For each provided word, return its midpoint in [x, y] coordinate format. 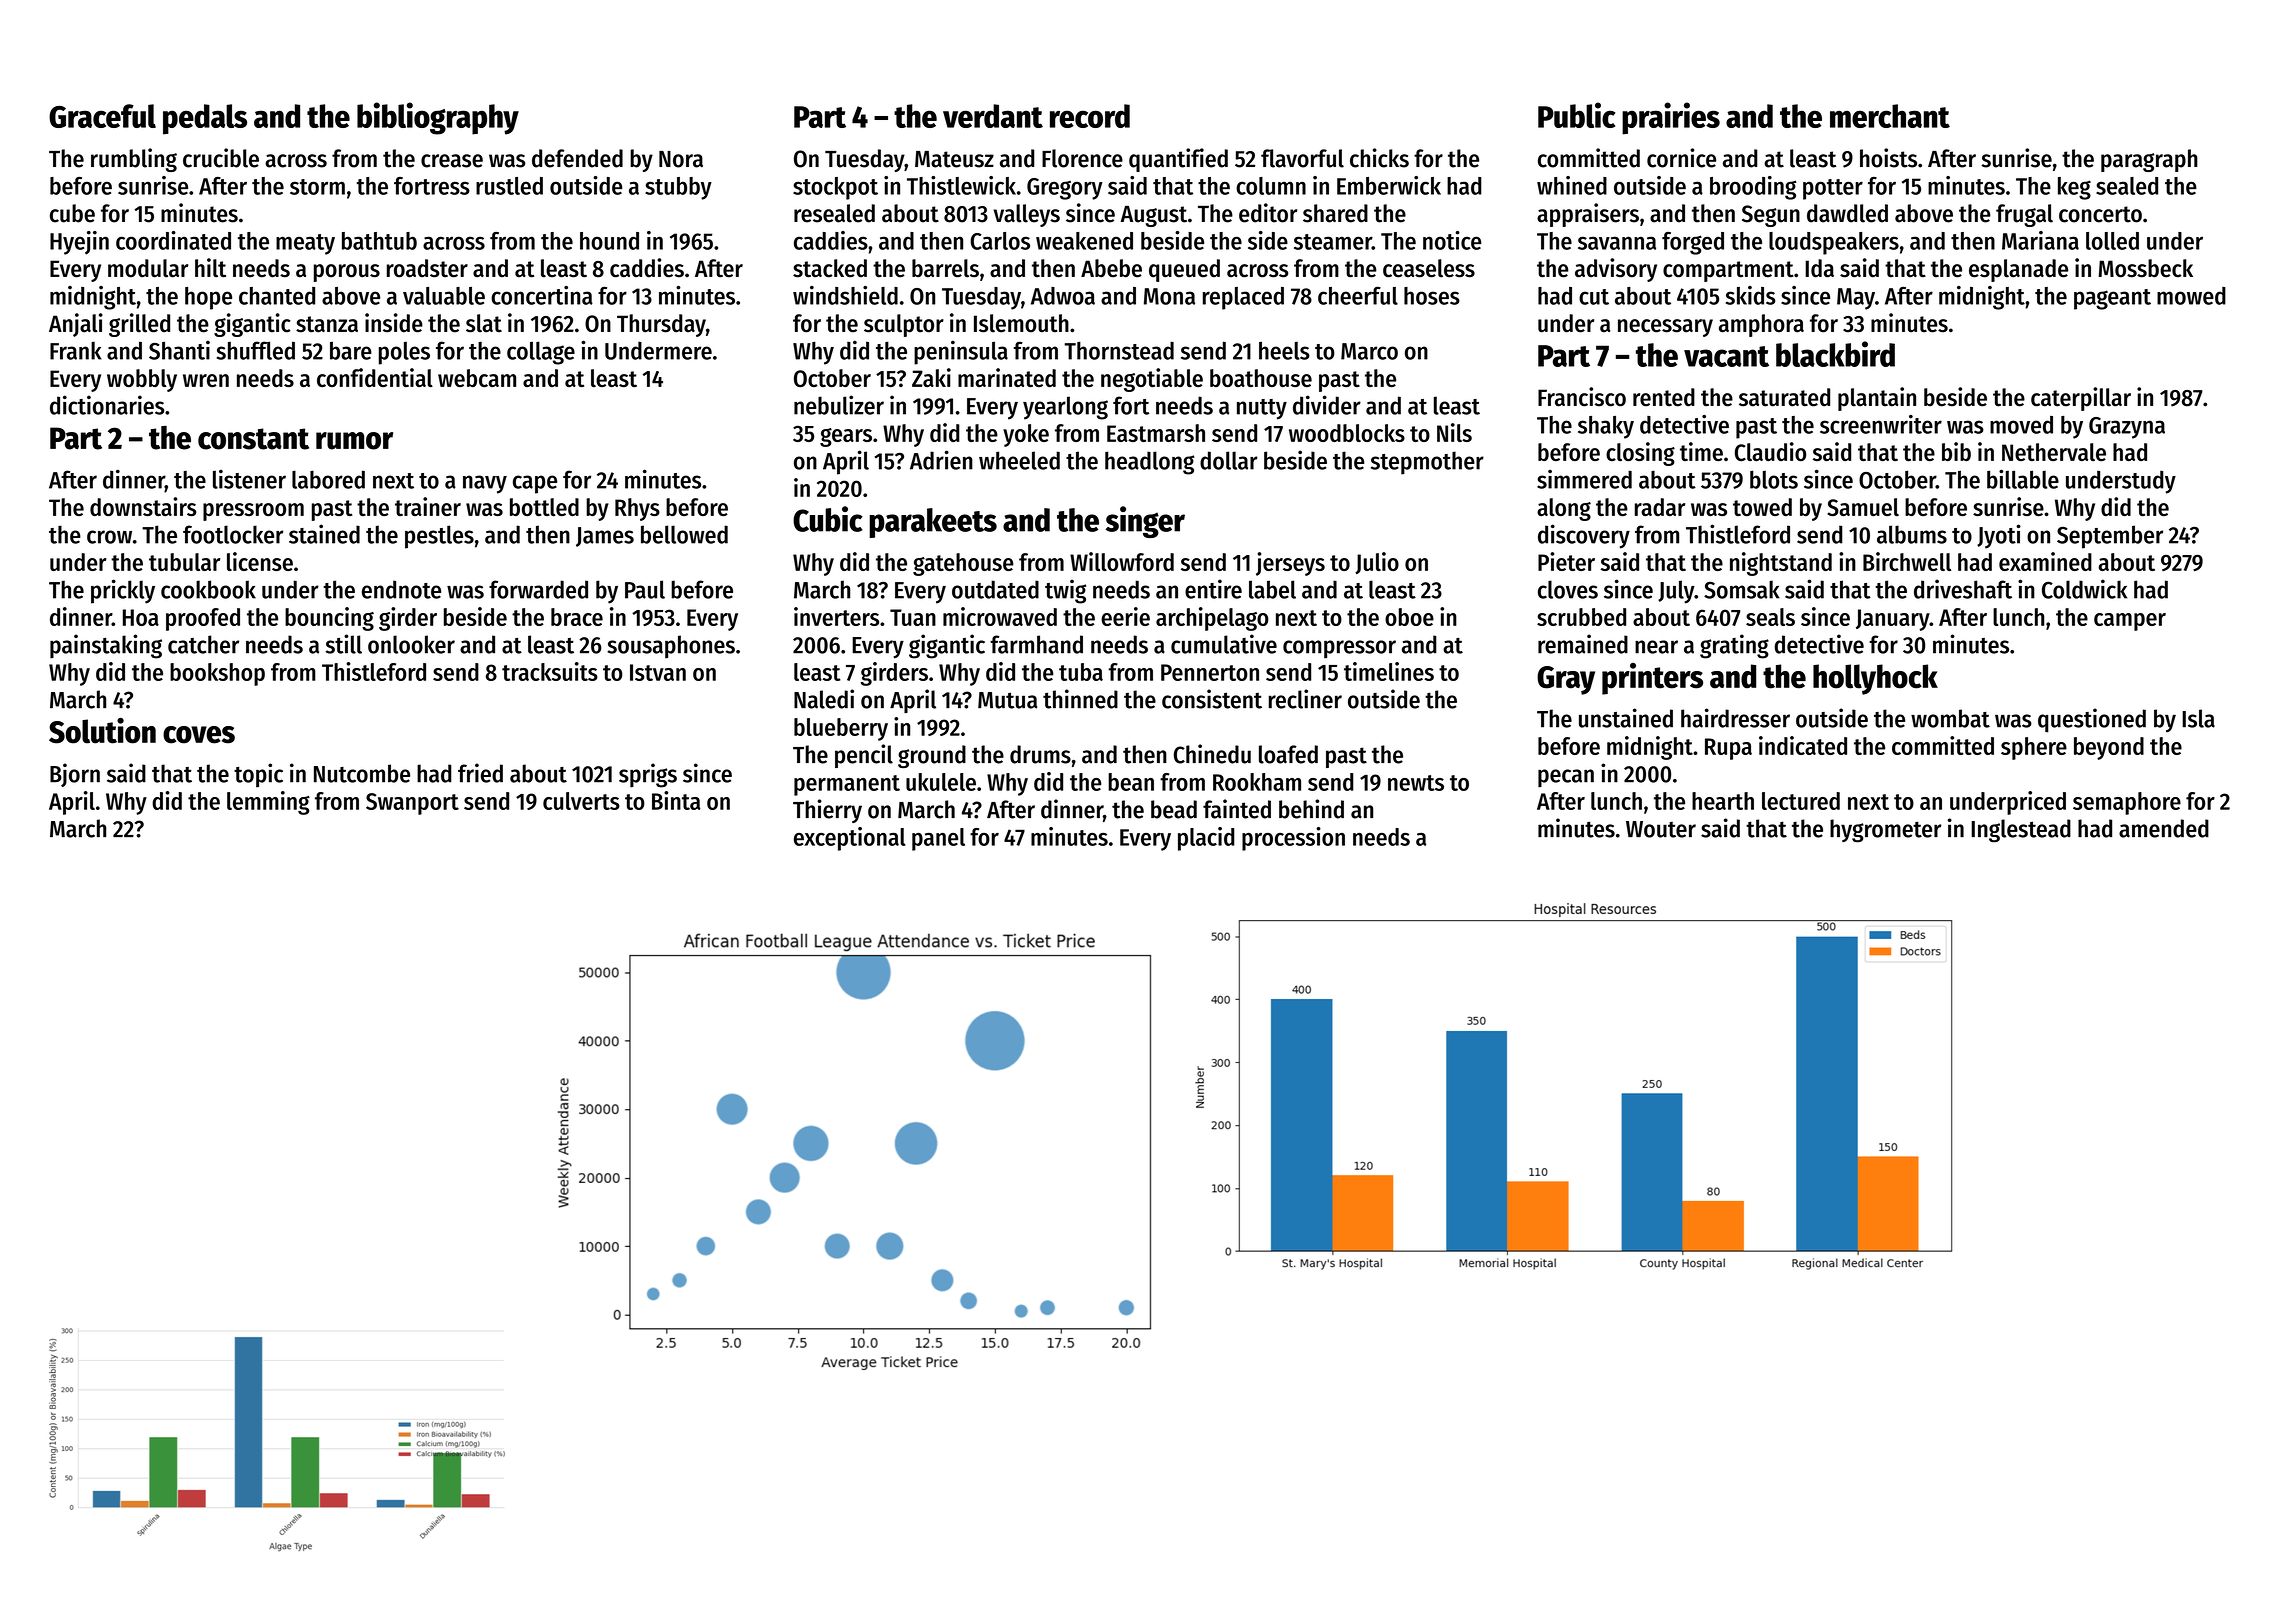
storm [317, 187]
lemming [268, 803]
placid [1206, 839]
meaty [305, 244]
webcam [477, 378]
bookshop [217, 674]
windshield [845, 295]
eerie [1125, 616]
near [1656, 647]
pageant [2112, 299]
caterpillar [2081, 399]
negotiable [1152, 380]
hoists [1888, 158]
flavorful [1302, 158]
